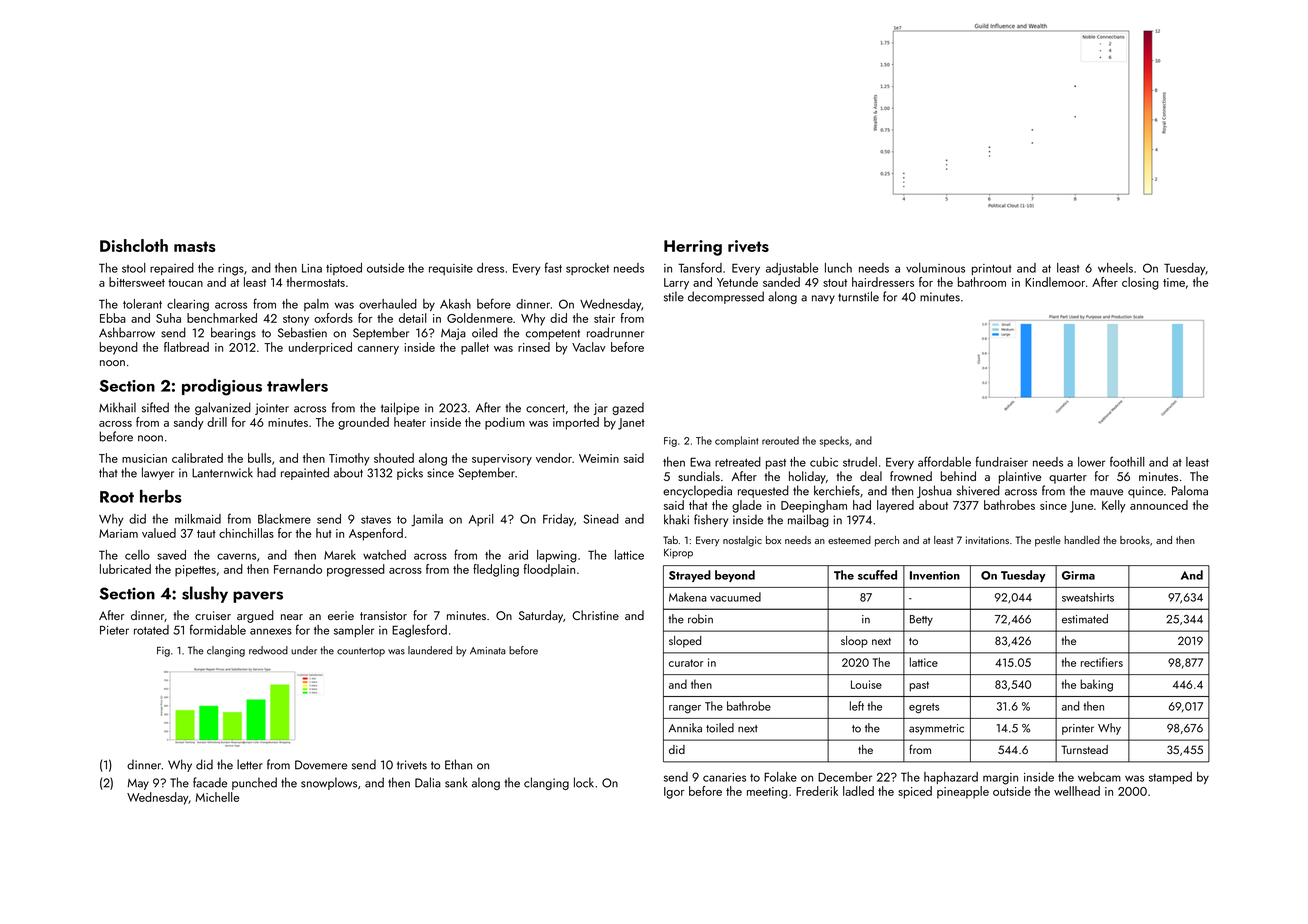 Image resolution: width=1308 pixels, height=924 pixels. I want to click on Herring, so click(693, 248).
